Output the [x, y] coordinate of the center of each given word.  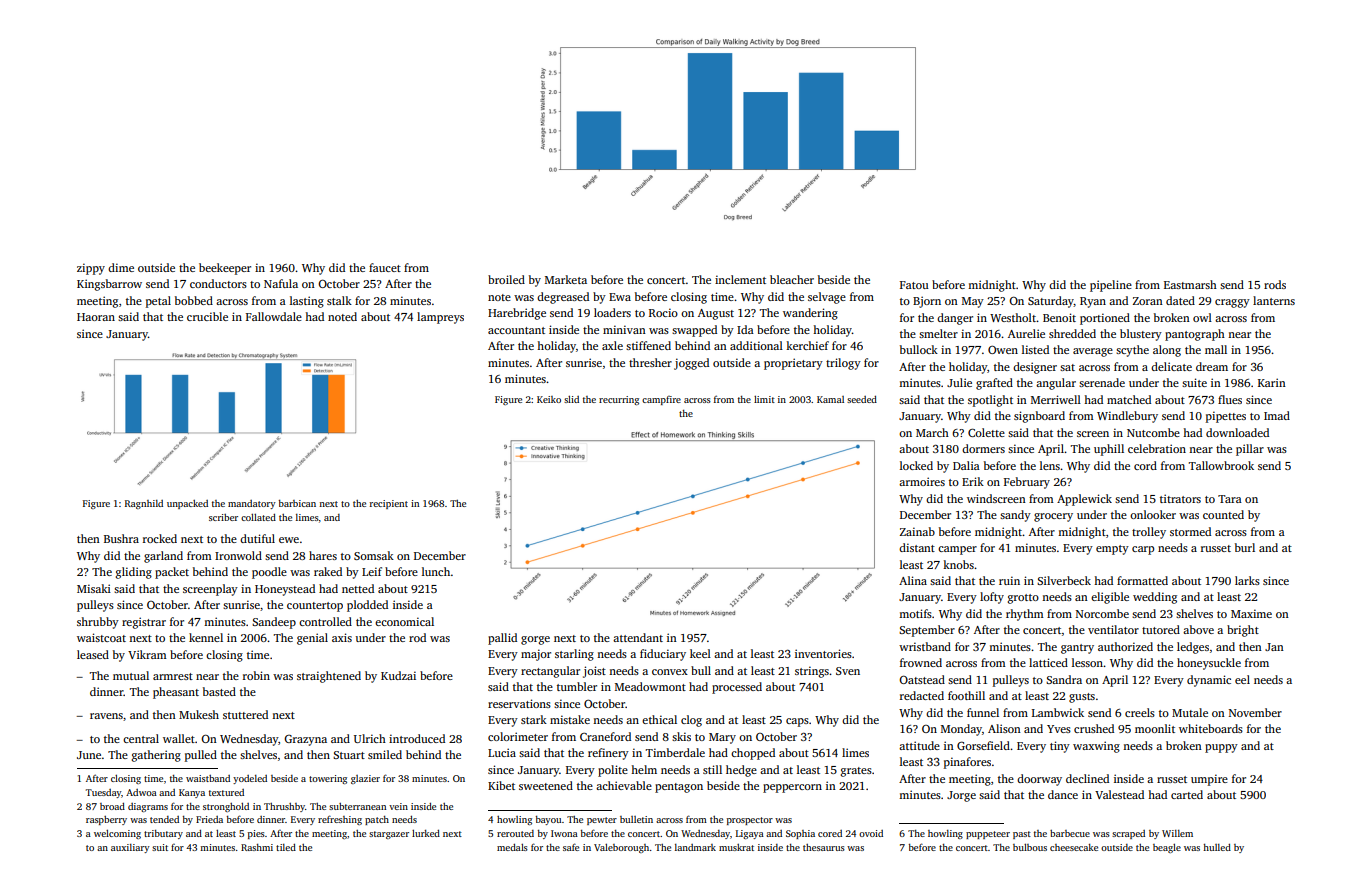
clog [691, 721]
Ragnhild [144, 504]
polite [613, 771]
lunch [436, 571]
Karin [1272, 382]
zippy [91, 269]
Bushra [121, 538]
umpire [1209, 780]
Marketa [566, 279]
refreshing [340, 820]
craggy [1232, 303]
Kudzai [398, 675]
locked [916, 465]
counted [1223, 514]
